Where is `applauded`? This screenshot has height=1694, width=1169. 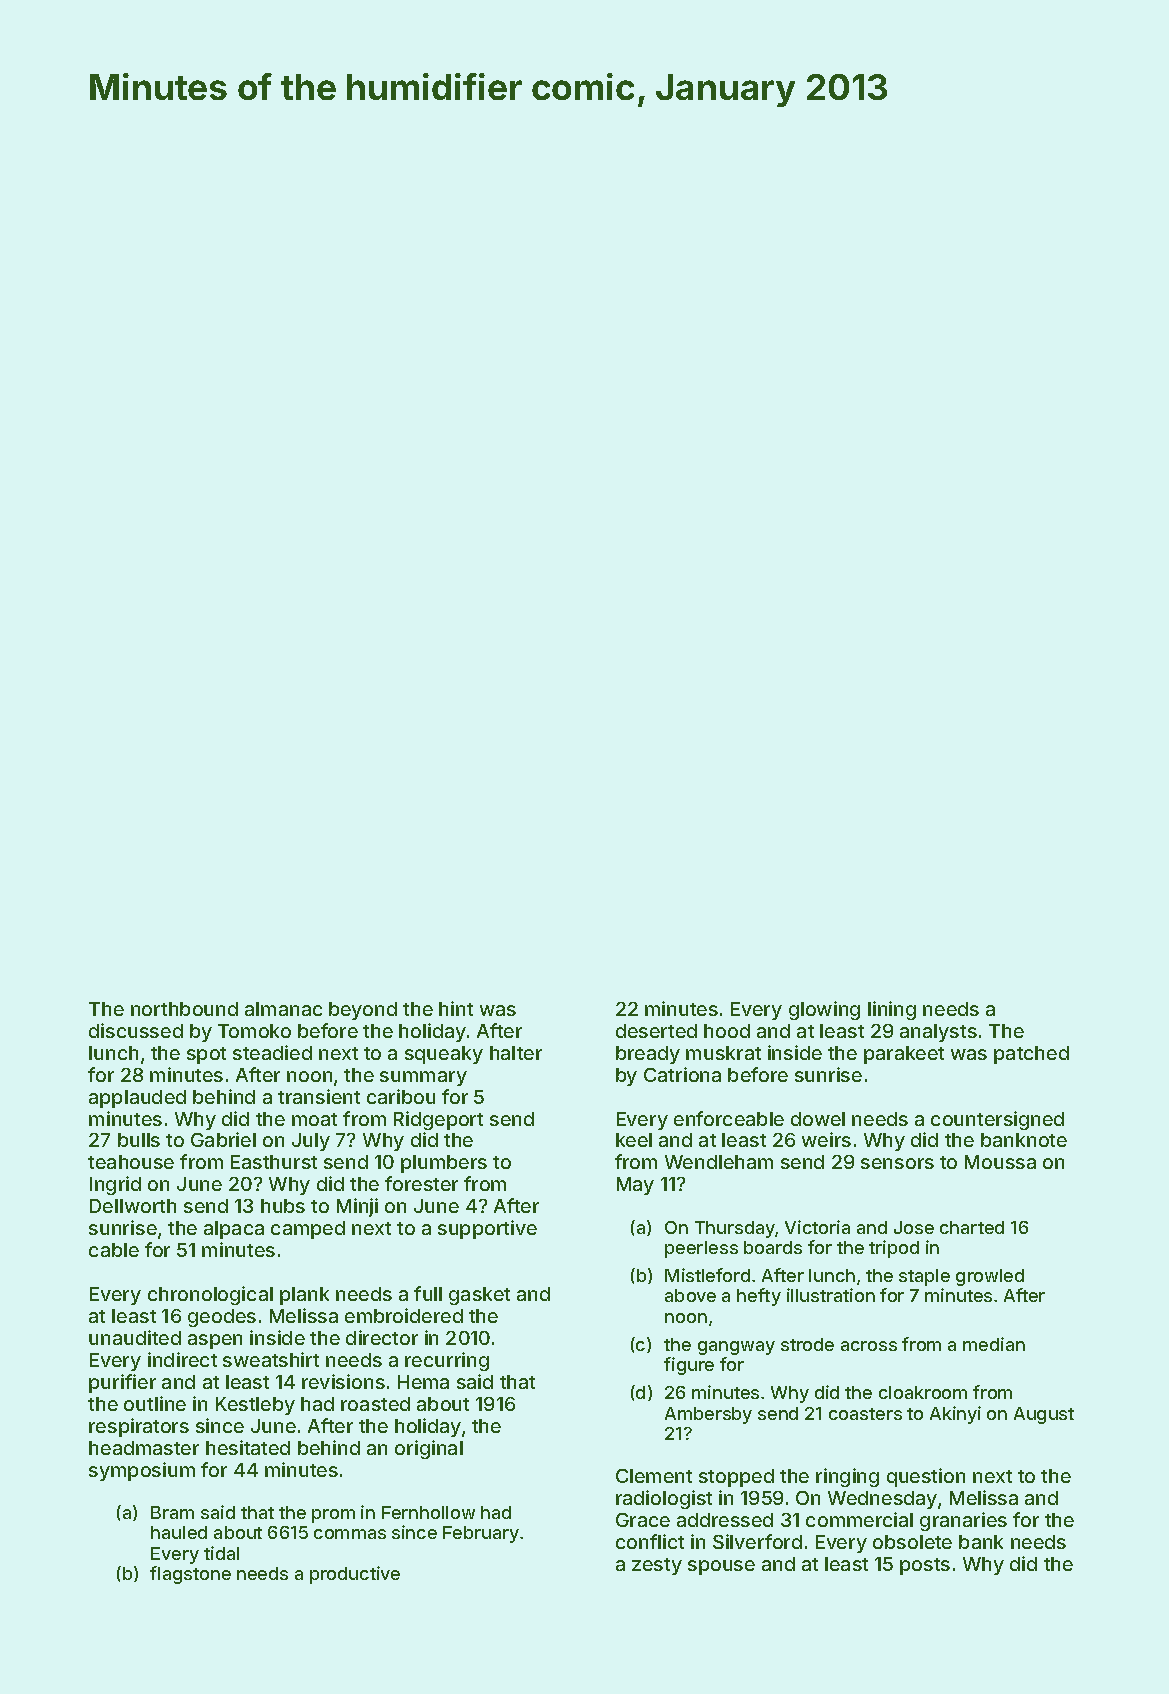
applauded is located at coordinates (137, 1099).
